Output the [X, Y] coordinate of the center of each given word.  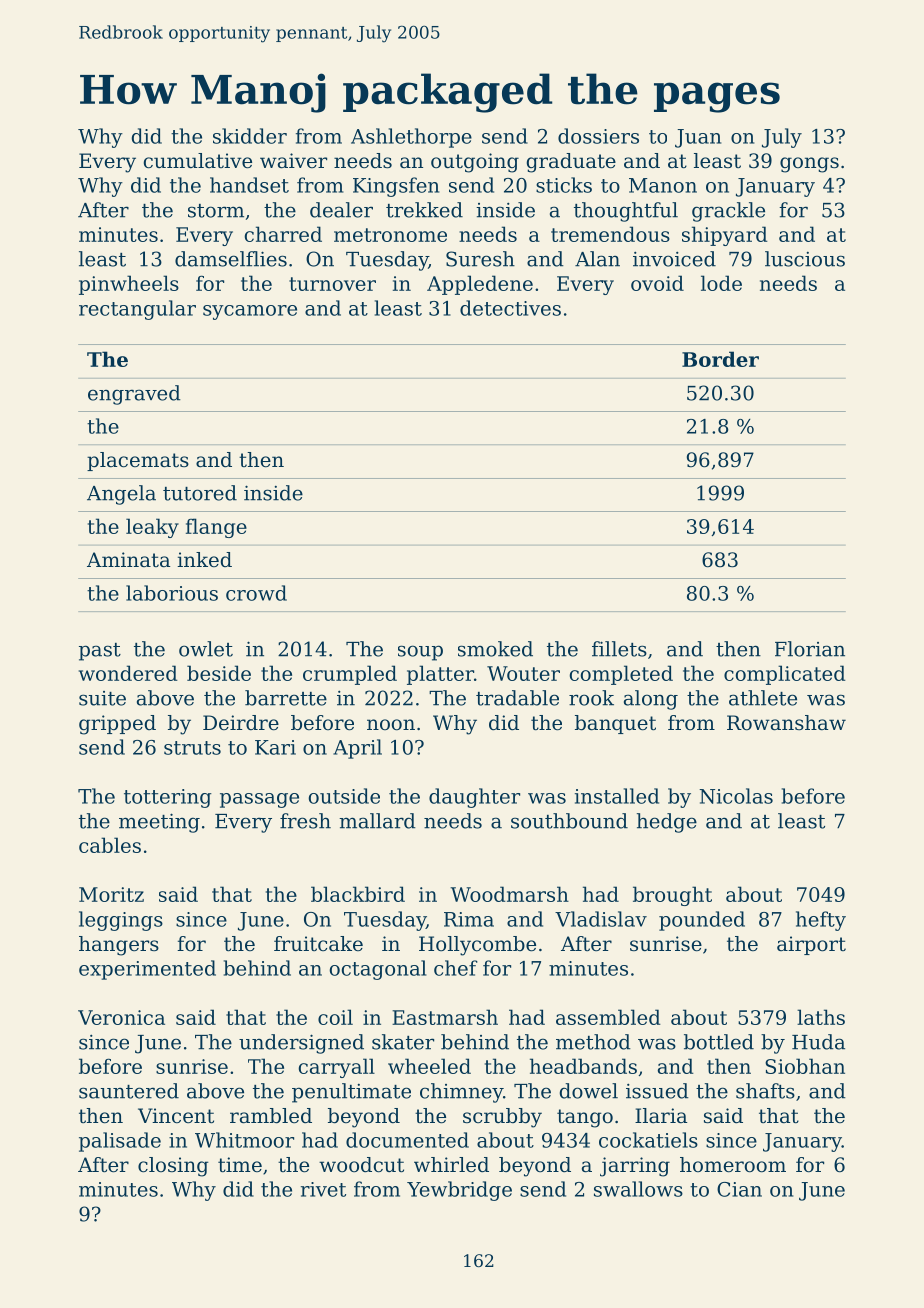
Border [720, 359]
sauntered [129, 1091]
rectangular [137, 310]
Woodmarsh [509, 894]
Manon [663, 185]
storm [216, 211]
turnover [332, 284]
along [651, 700]
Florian [810, 649]
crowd [256, 593]
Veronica [121, 1017]
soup [420, 653]
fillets [619, 649]
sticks [564, 185]
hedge [667, 823]
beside [219, 673]
